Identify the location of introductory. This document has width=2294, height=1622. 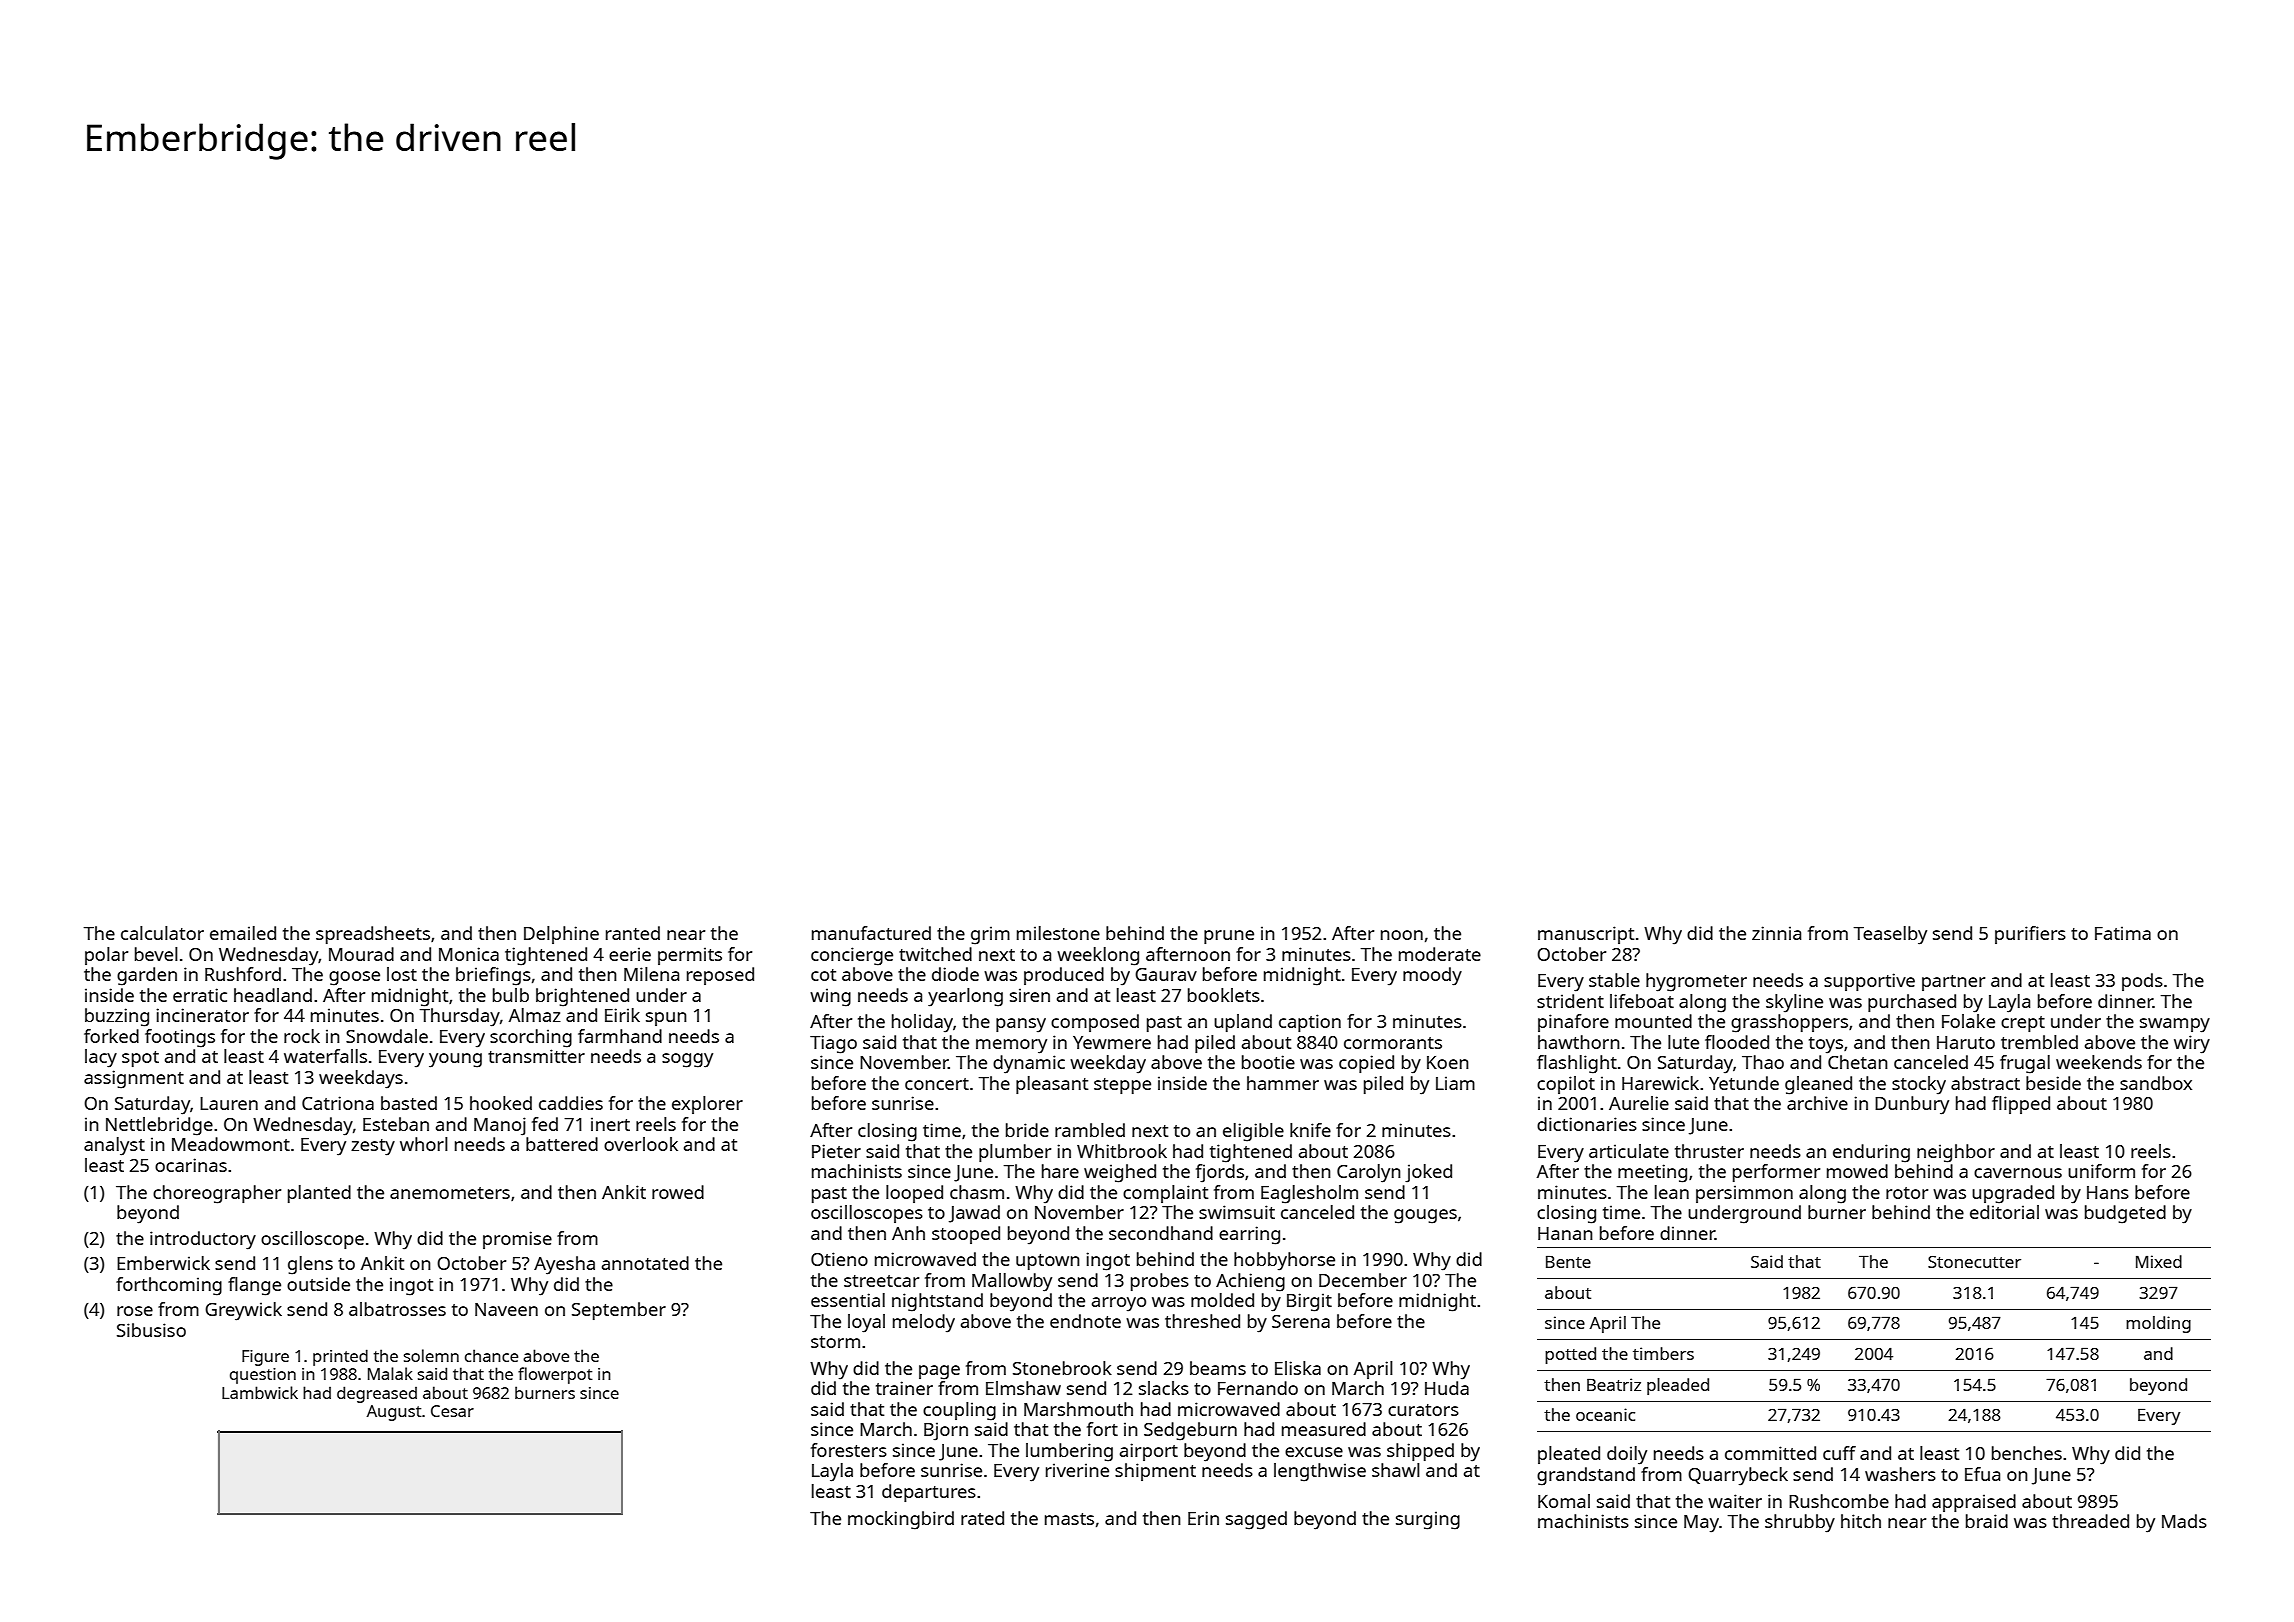
(203, 1240).
